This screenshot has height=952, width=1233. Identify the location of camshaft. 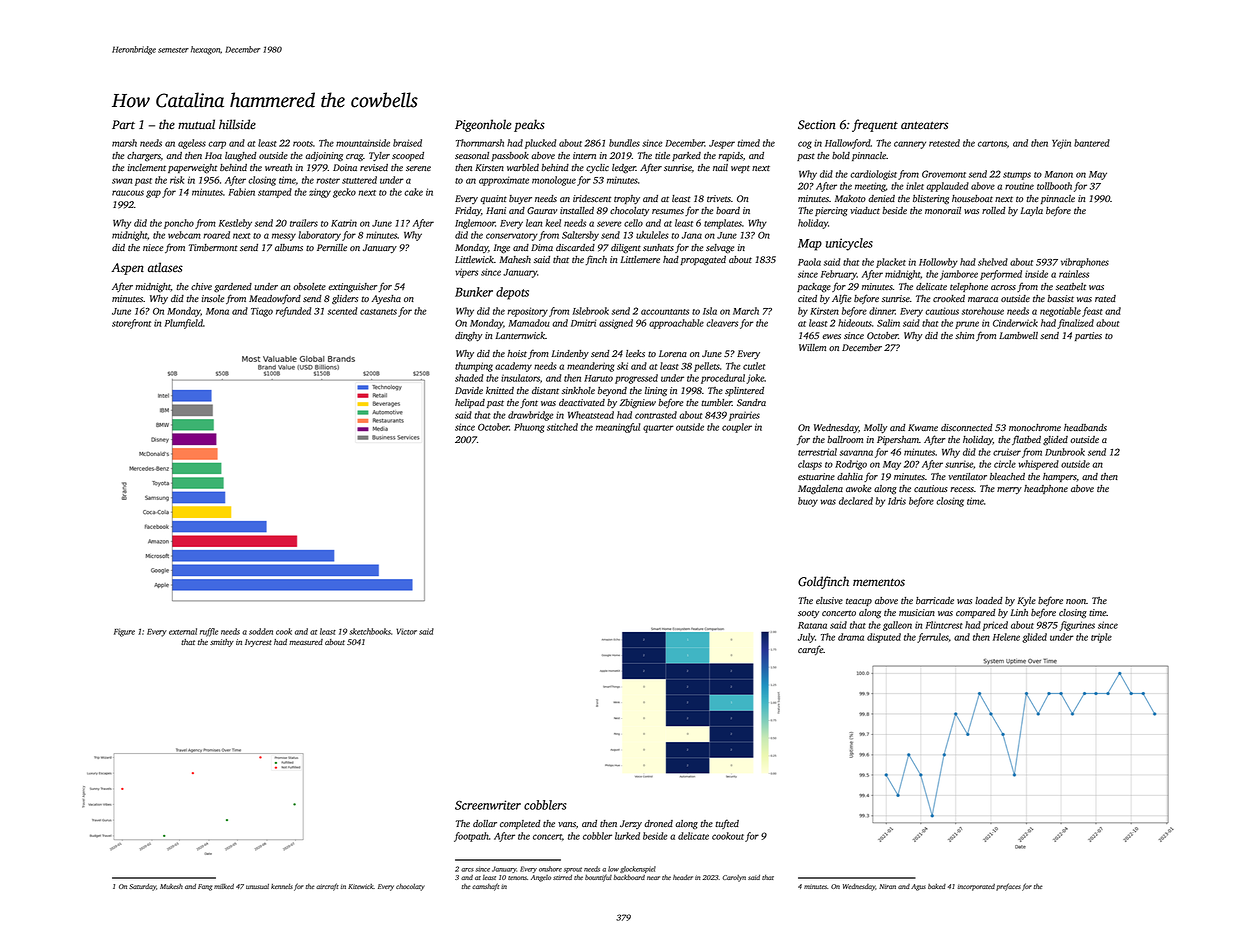
(485, 887).
